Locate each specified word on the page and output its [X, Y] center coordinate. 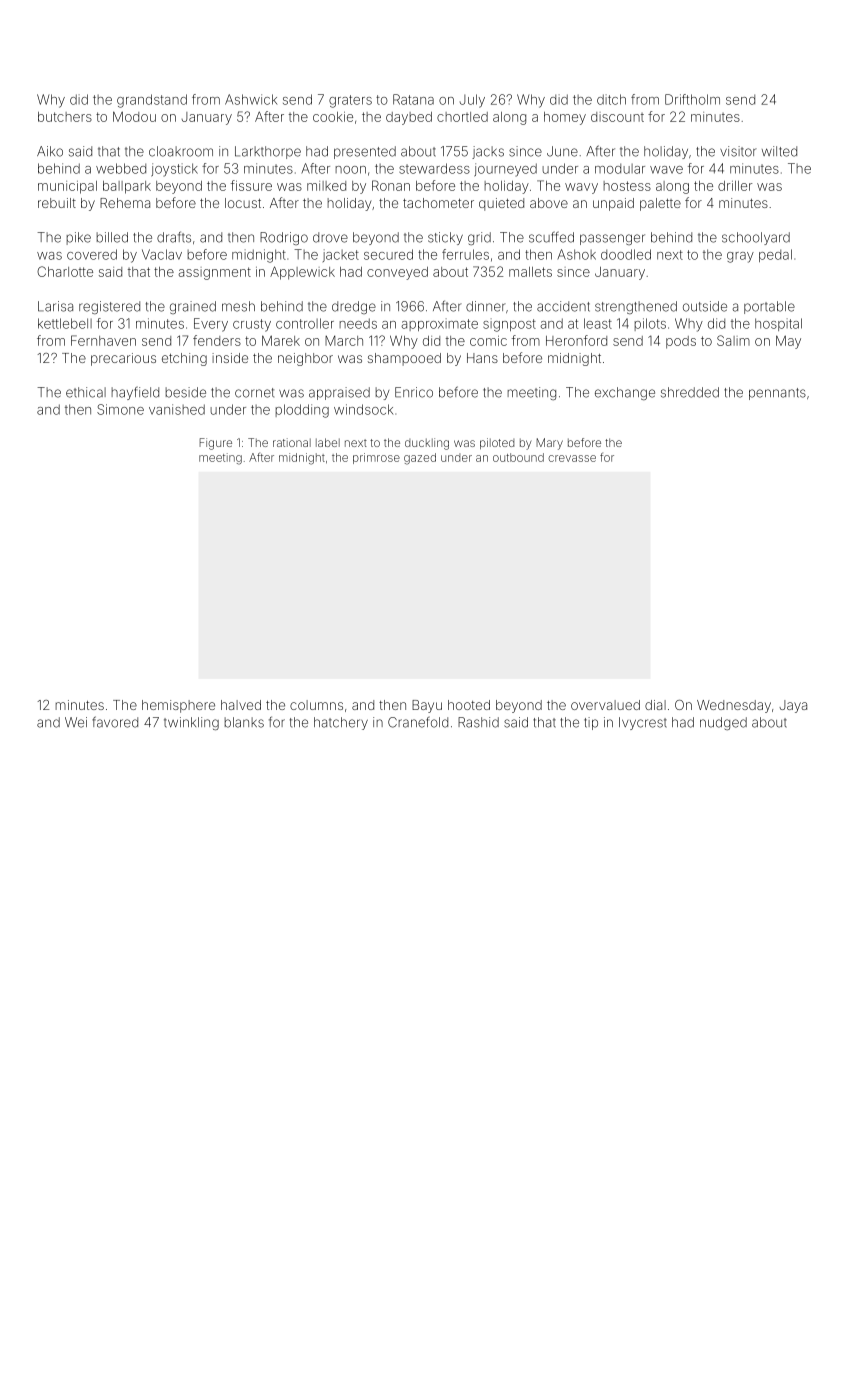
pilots [650, 324]
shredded [690, 392]
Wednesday [734, 706]
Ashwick [251, 99]
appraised [339, 393]
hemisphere [178, 706]
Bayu [427, 706]
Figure [215, 444]
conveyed [397, 273]
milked [326, 186]
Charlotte [65, 271]
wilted [779, 151]
